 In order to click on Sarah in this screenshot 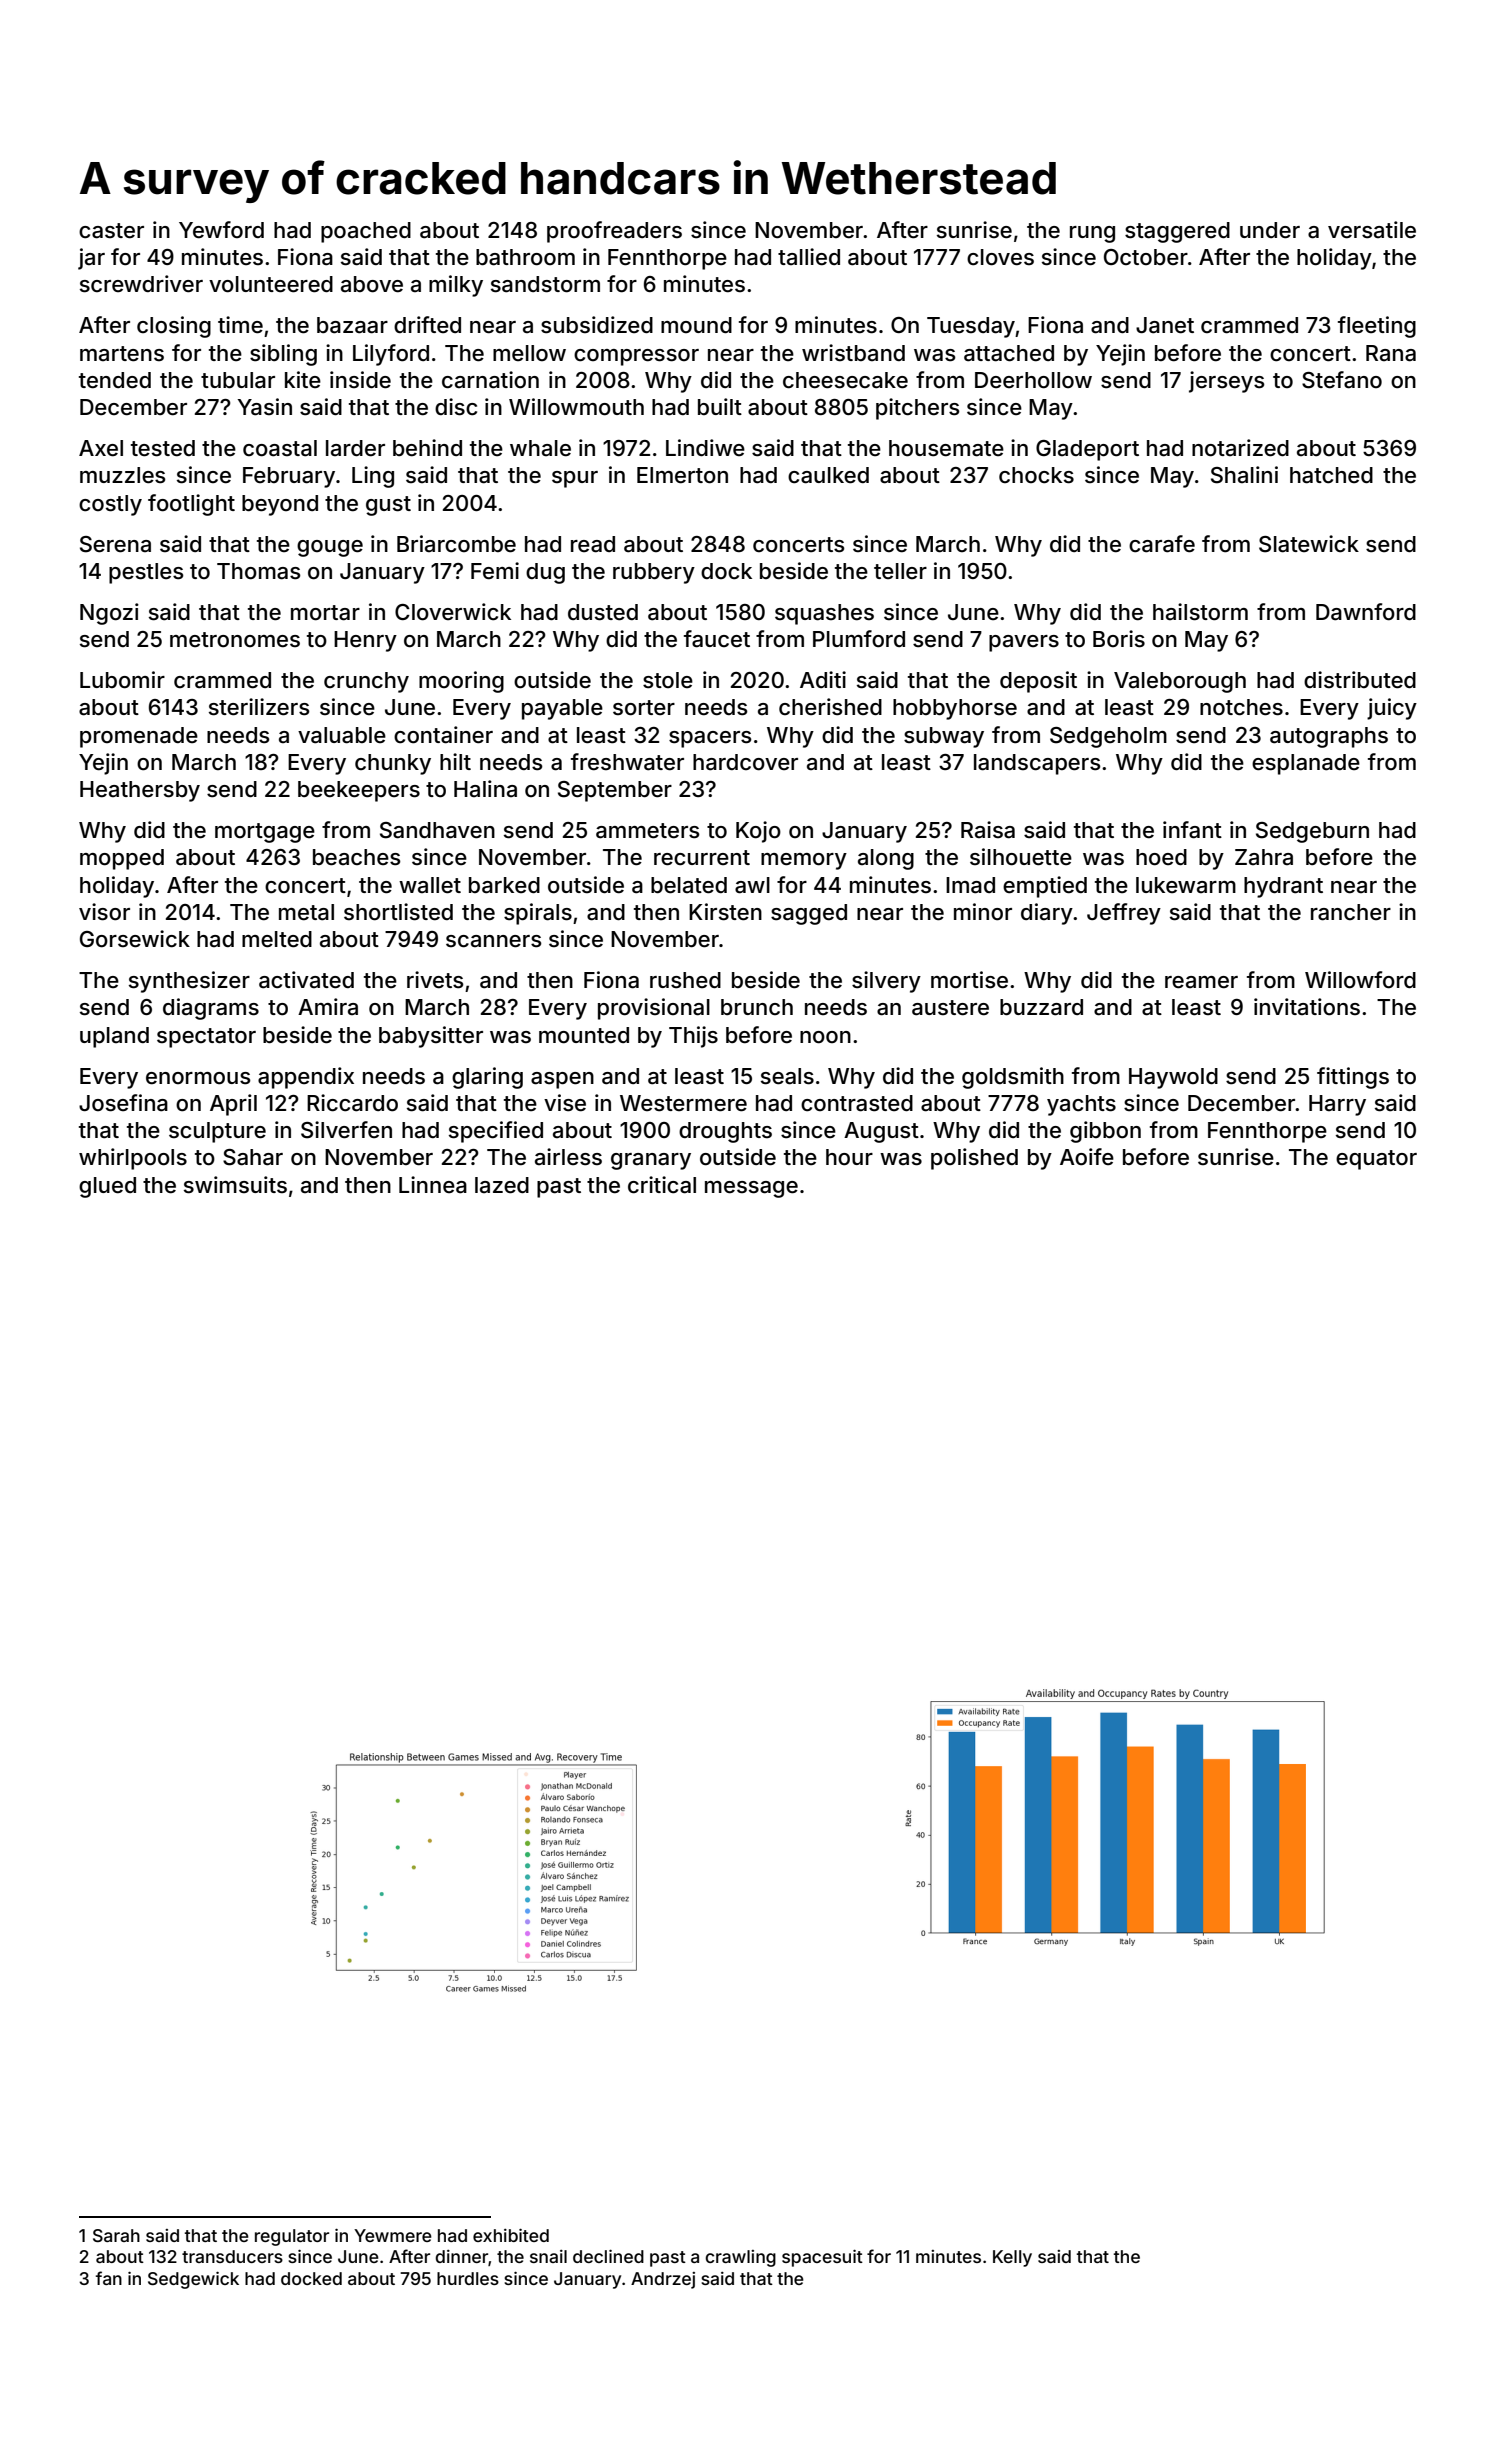, I will do `click(116, 2235)`.
